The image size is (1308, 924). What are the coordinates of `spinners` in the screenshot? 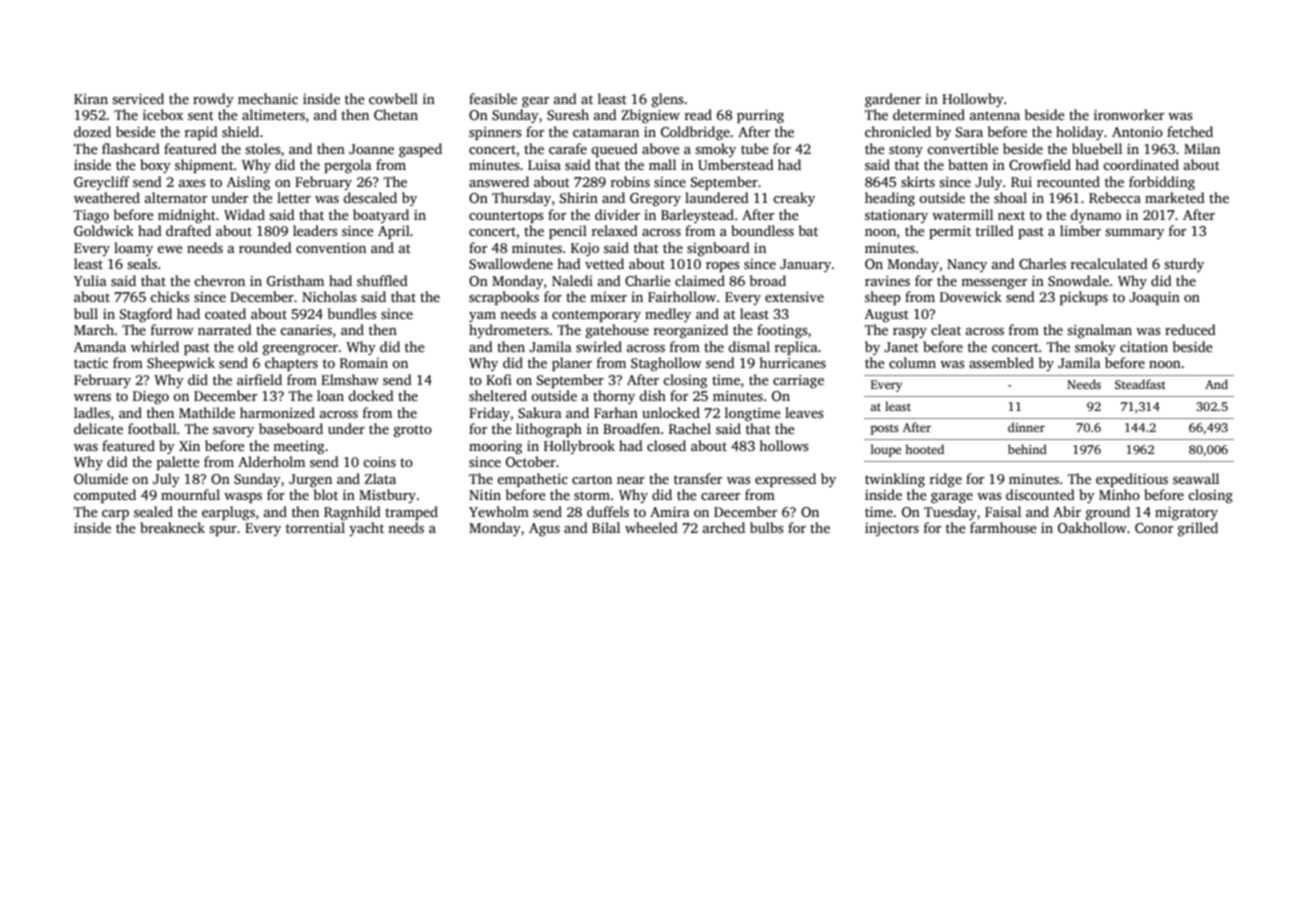 It's located at (495, 133).
